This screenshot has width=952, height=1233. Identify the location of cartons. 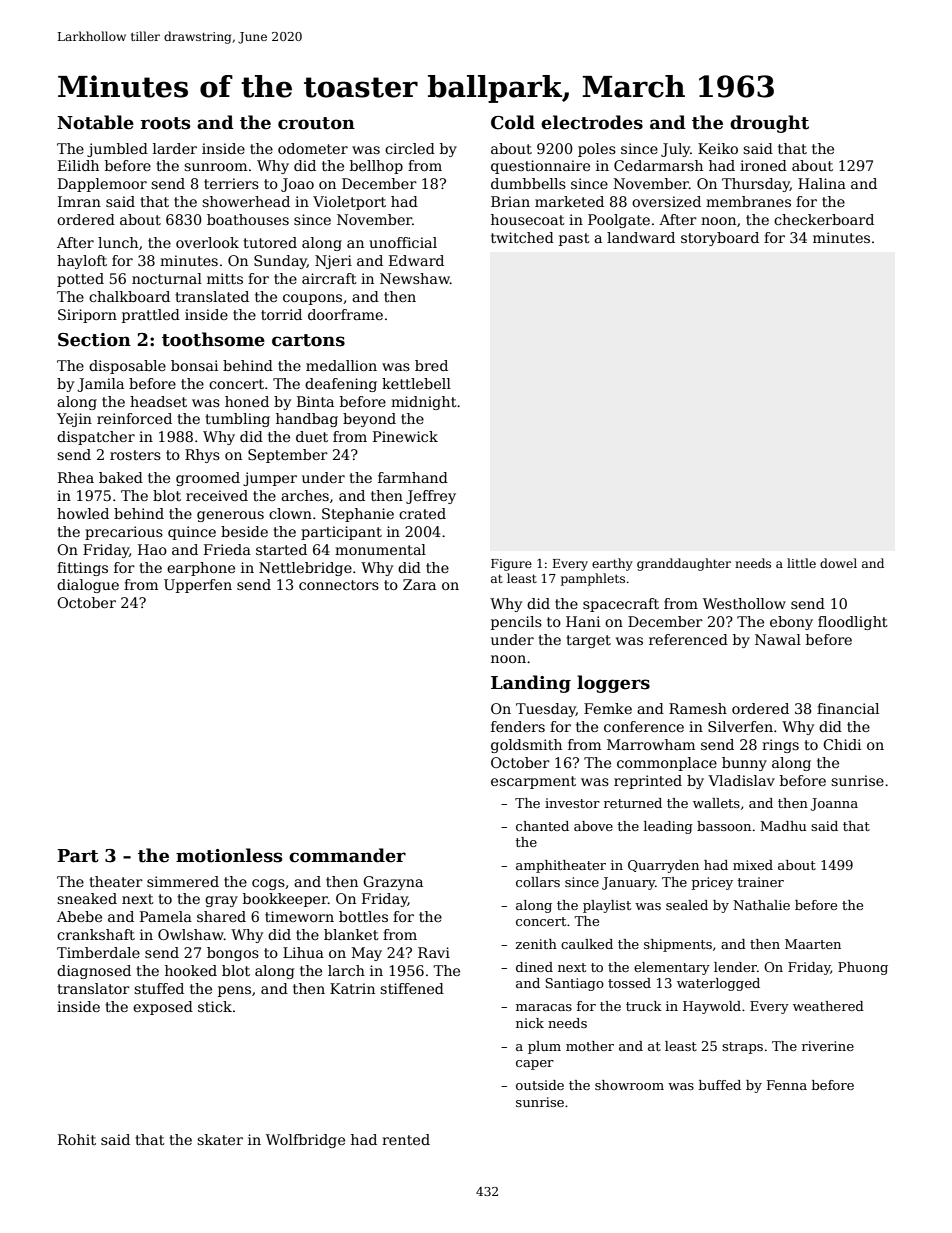
(308, 340).
